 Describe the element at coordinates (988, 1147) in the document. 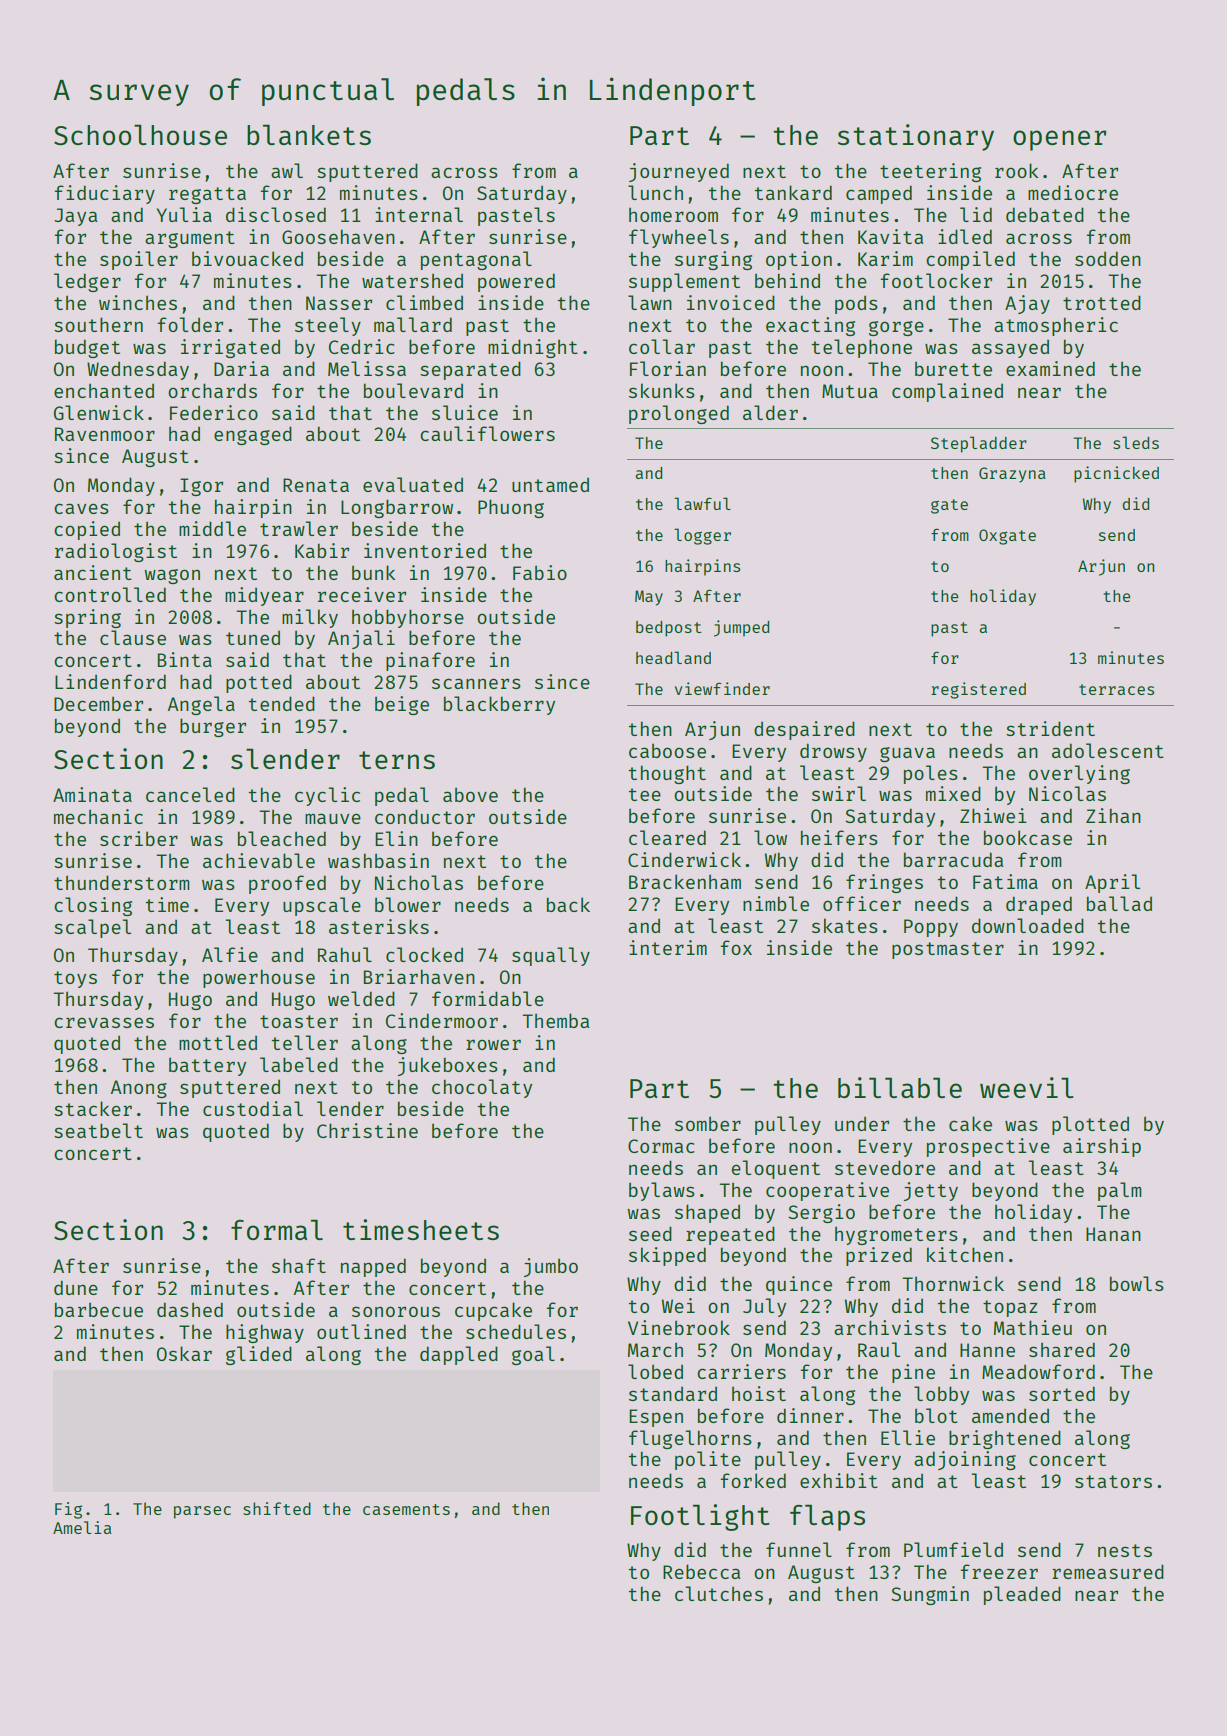

I see `prospective` at that location.
